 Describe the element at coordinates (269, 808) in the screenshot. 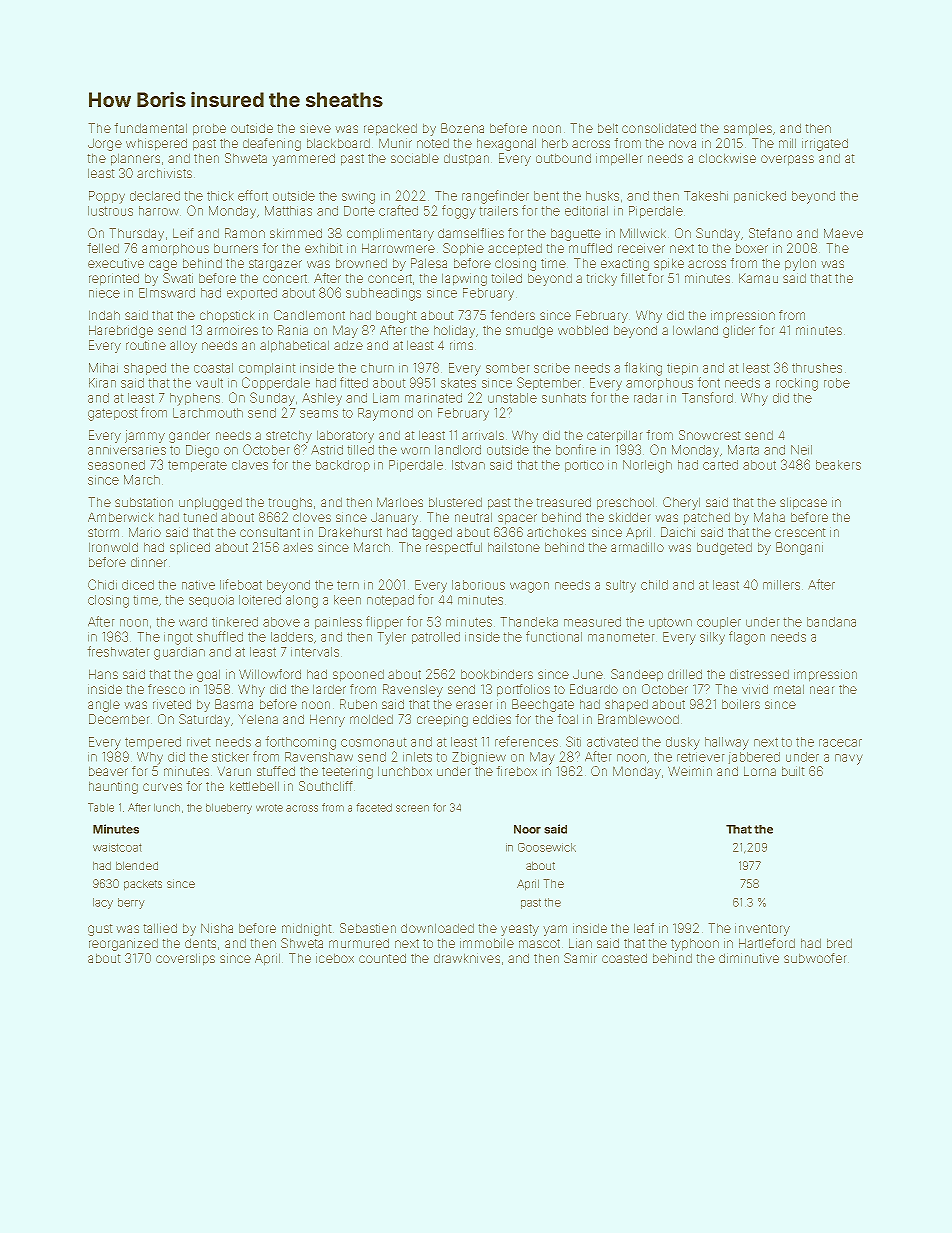

I see `wrote` at that location.
